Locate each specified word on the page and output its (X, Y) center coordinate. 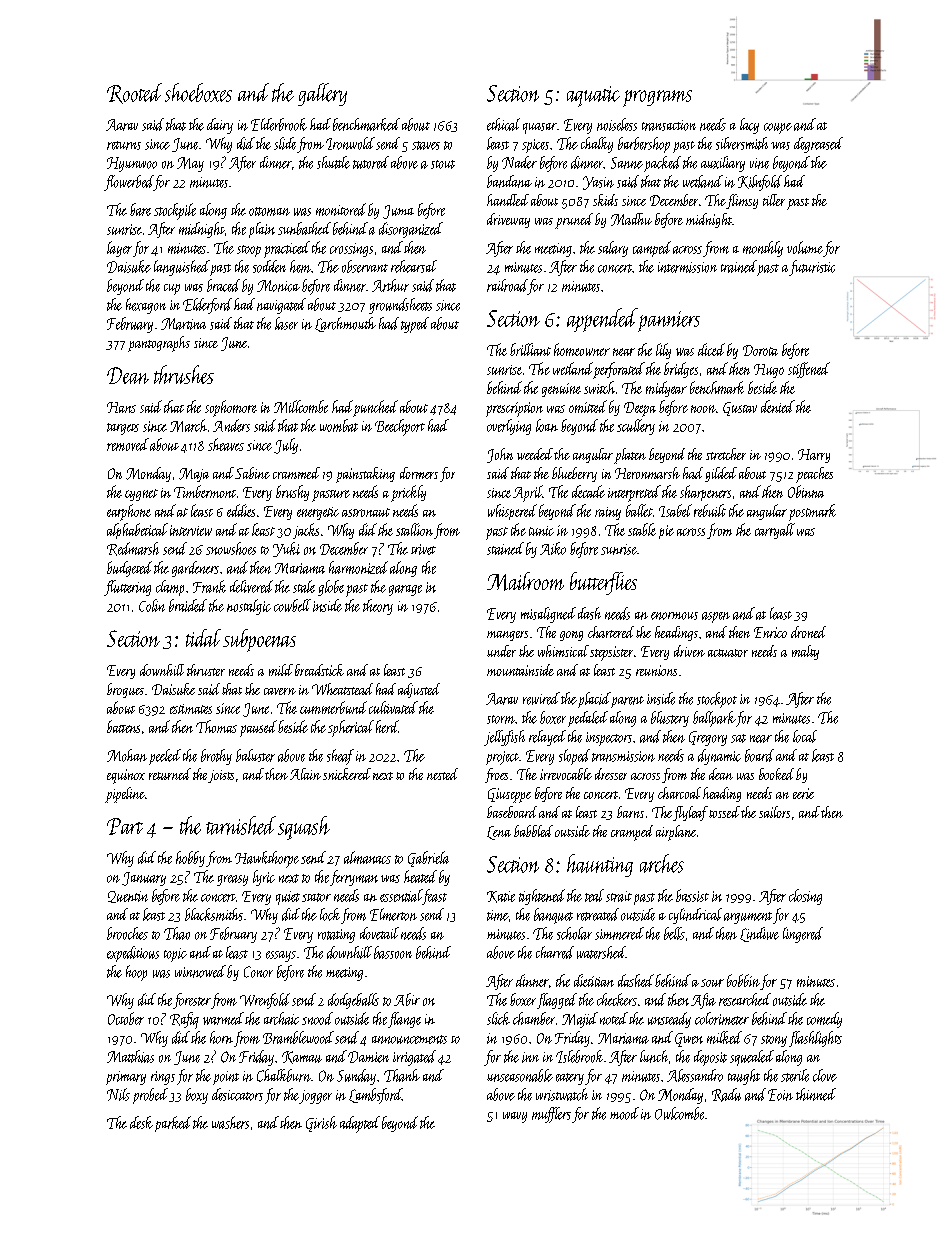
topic (175, 955)
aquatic (593, 96)
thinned (816, 1094)
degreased (818, 145)
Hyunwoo (132, 164)
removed (128, 444)
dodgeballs (353, 1001)
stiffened (809, 370)
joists (221, 776)
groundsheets (400, 306)
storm (501, 719)
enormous (674, 616)
